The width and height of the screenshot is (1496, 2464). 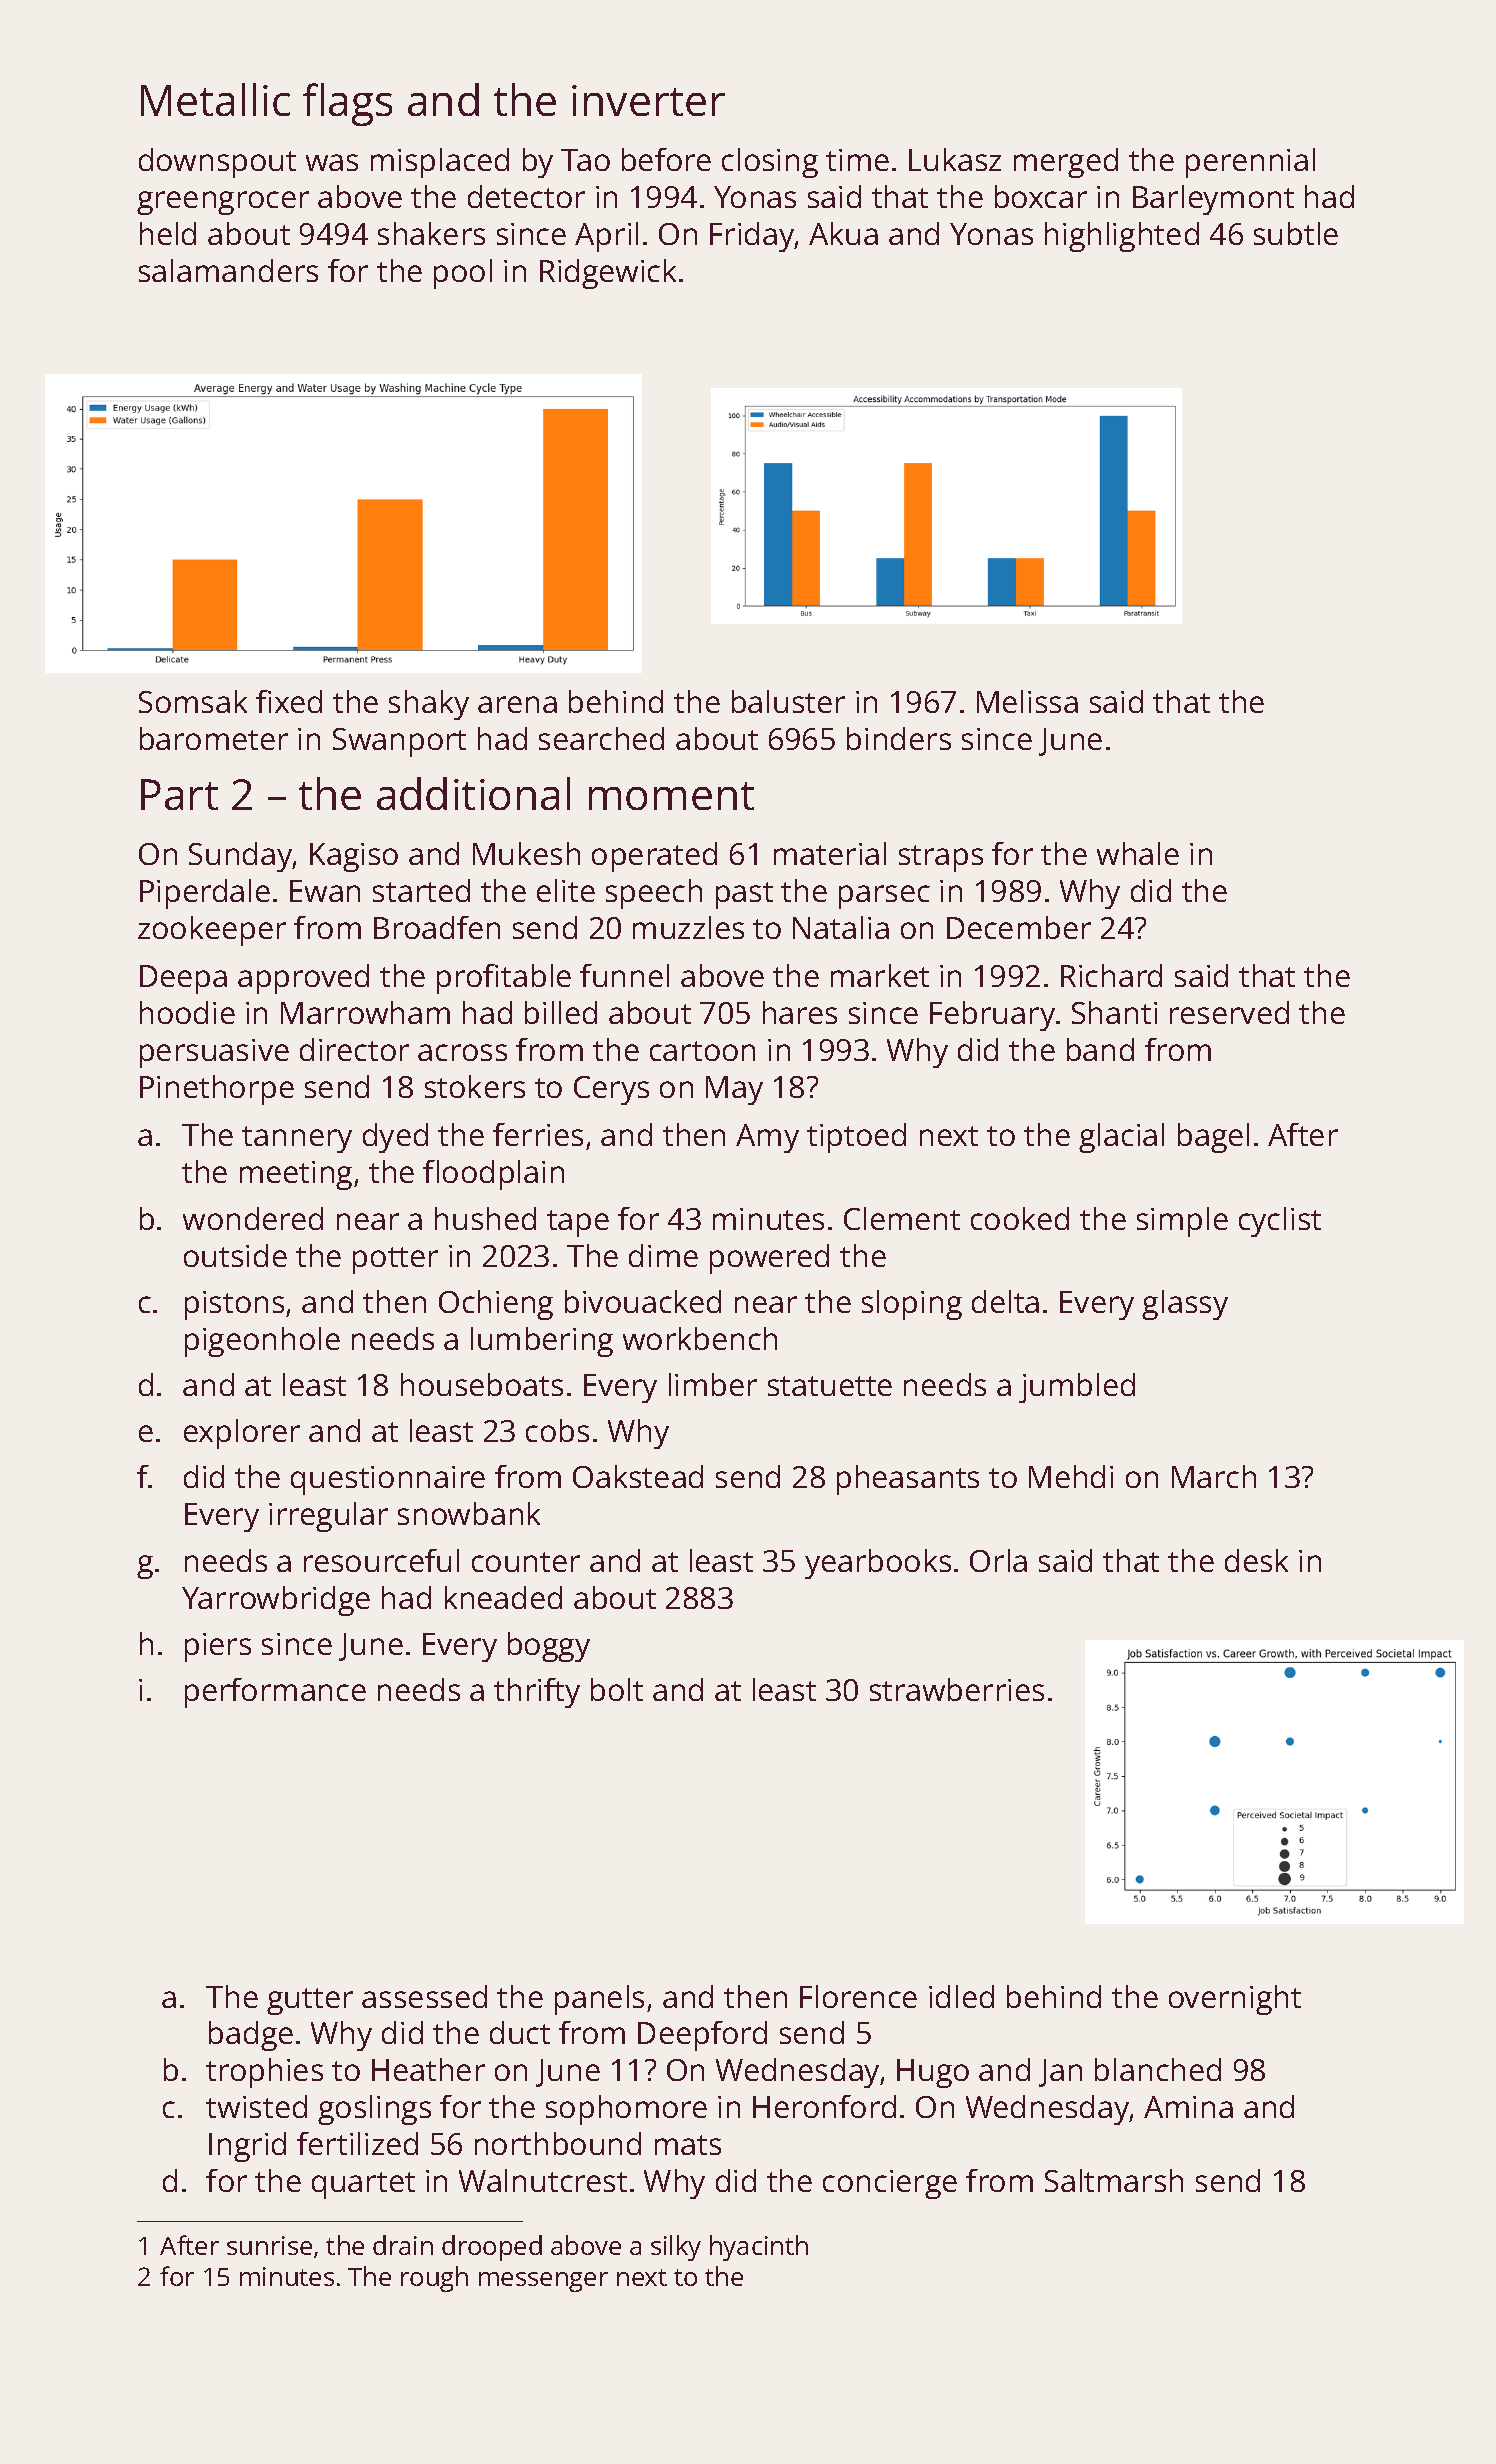 What do you see at coordinates (788, 701) in the screenshot?
I see `baluster` at bounding box center [788, 701].
